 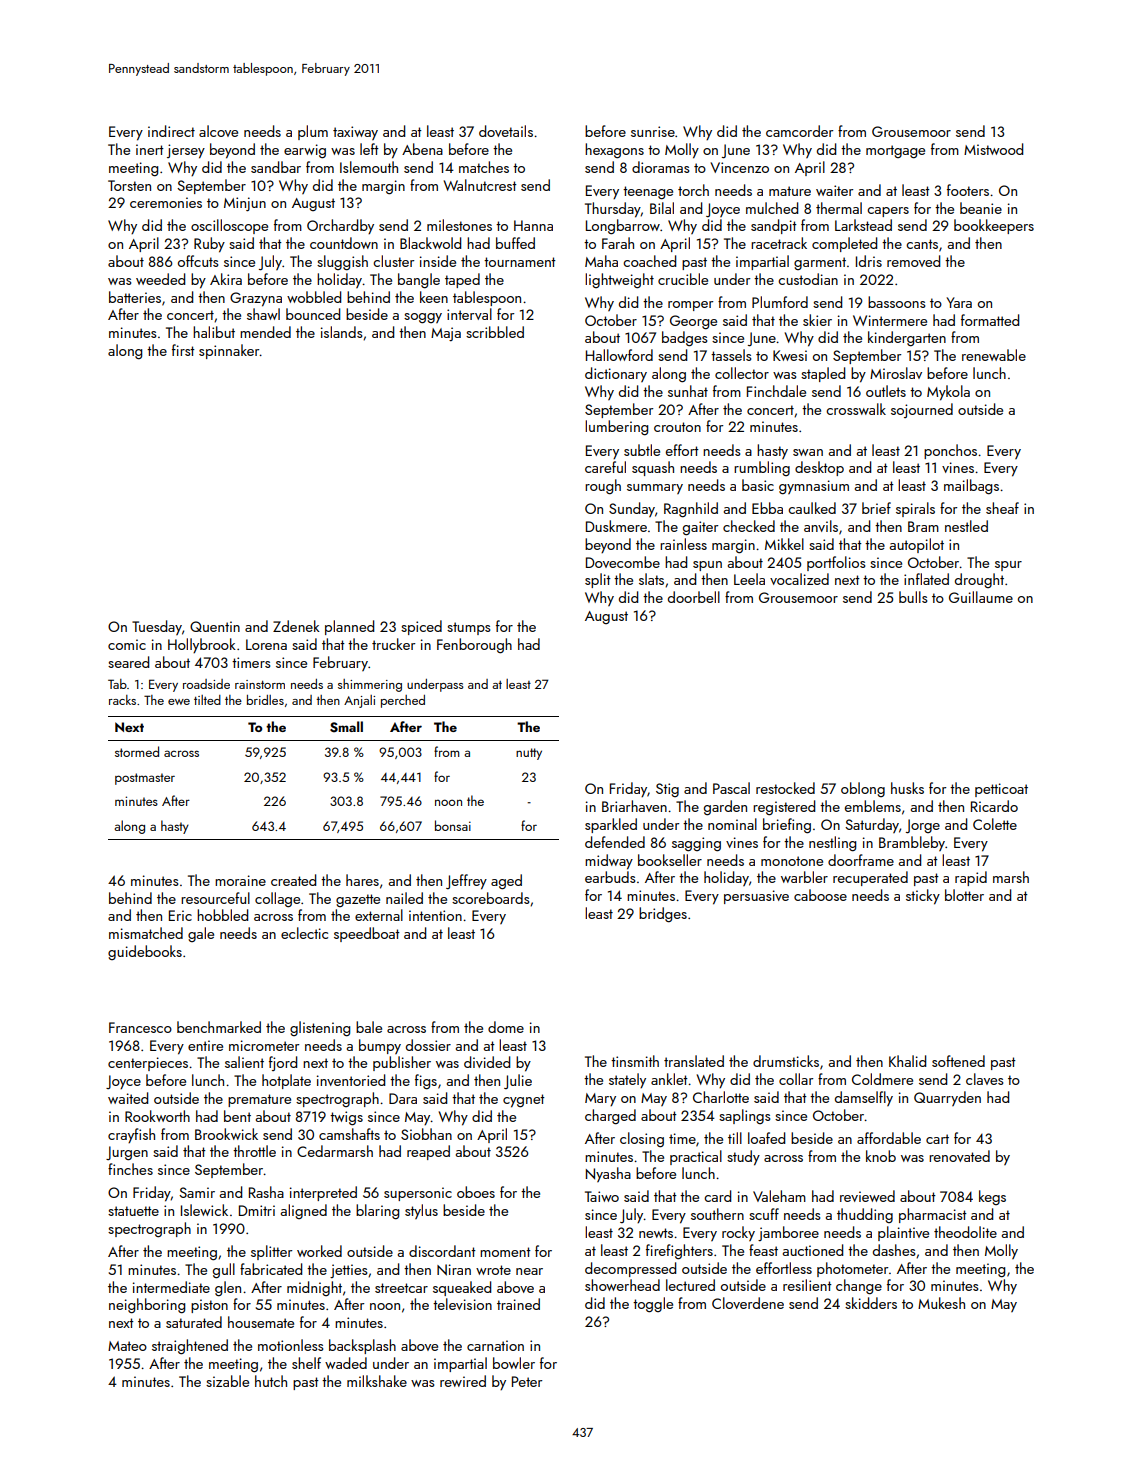 What do you see at coordinates (527, 1381) in the document?
I see `Peter` at bounding box center [527, 1381].
